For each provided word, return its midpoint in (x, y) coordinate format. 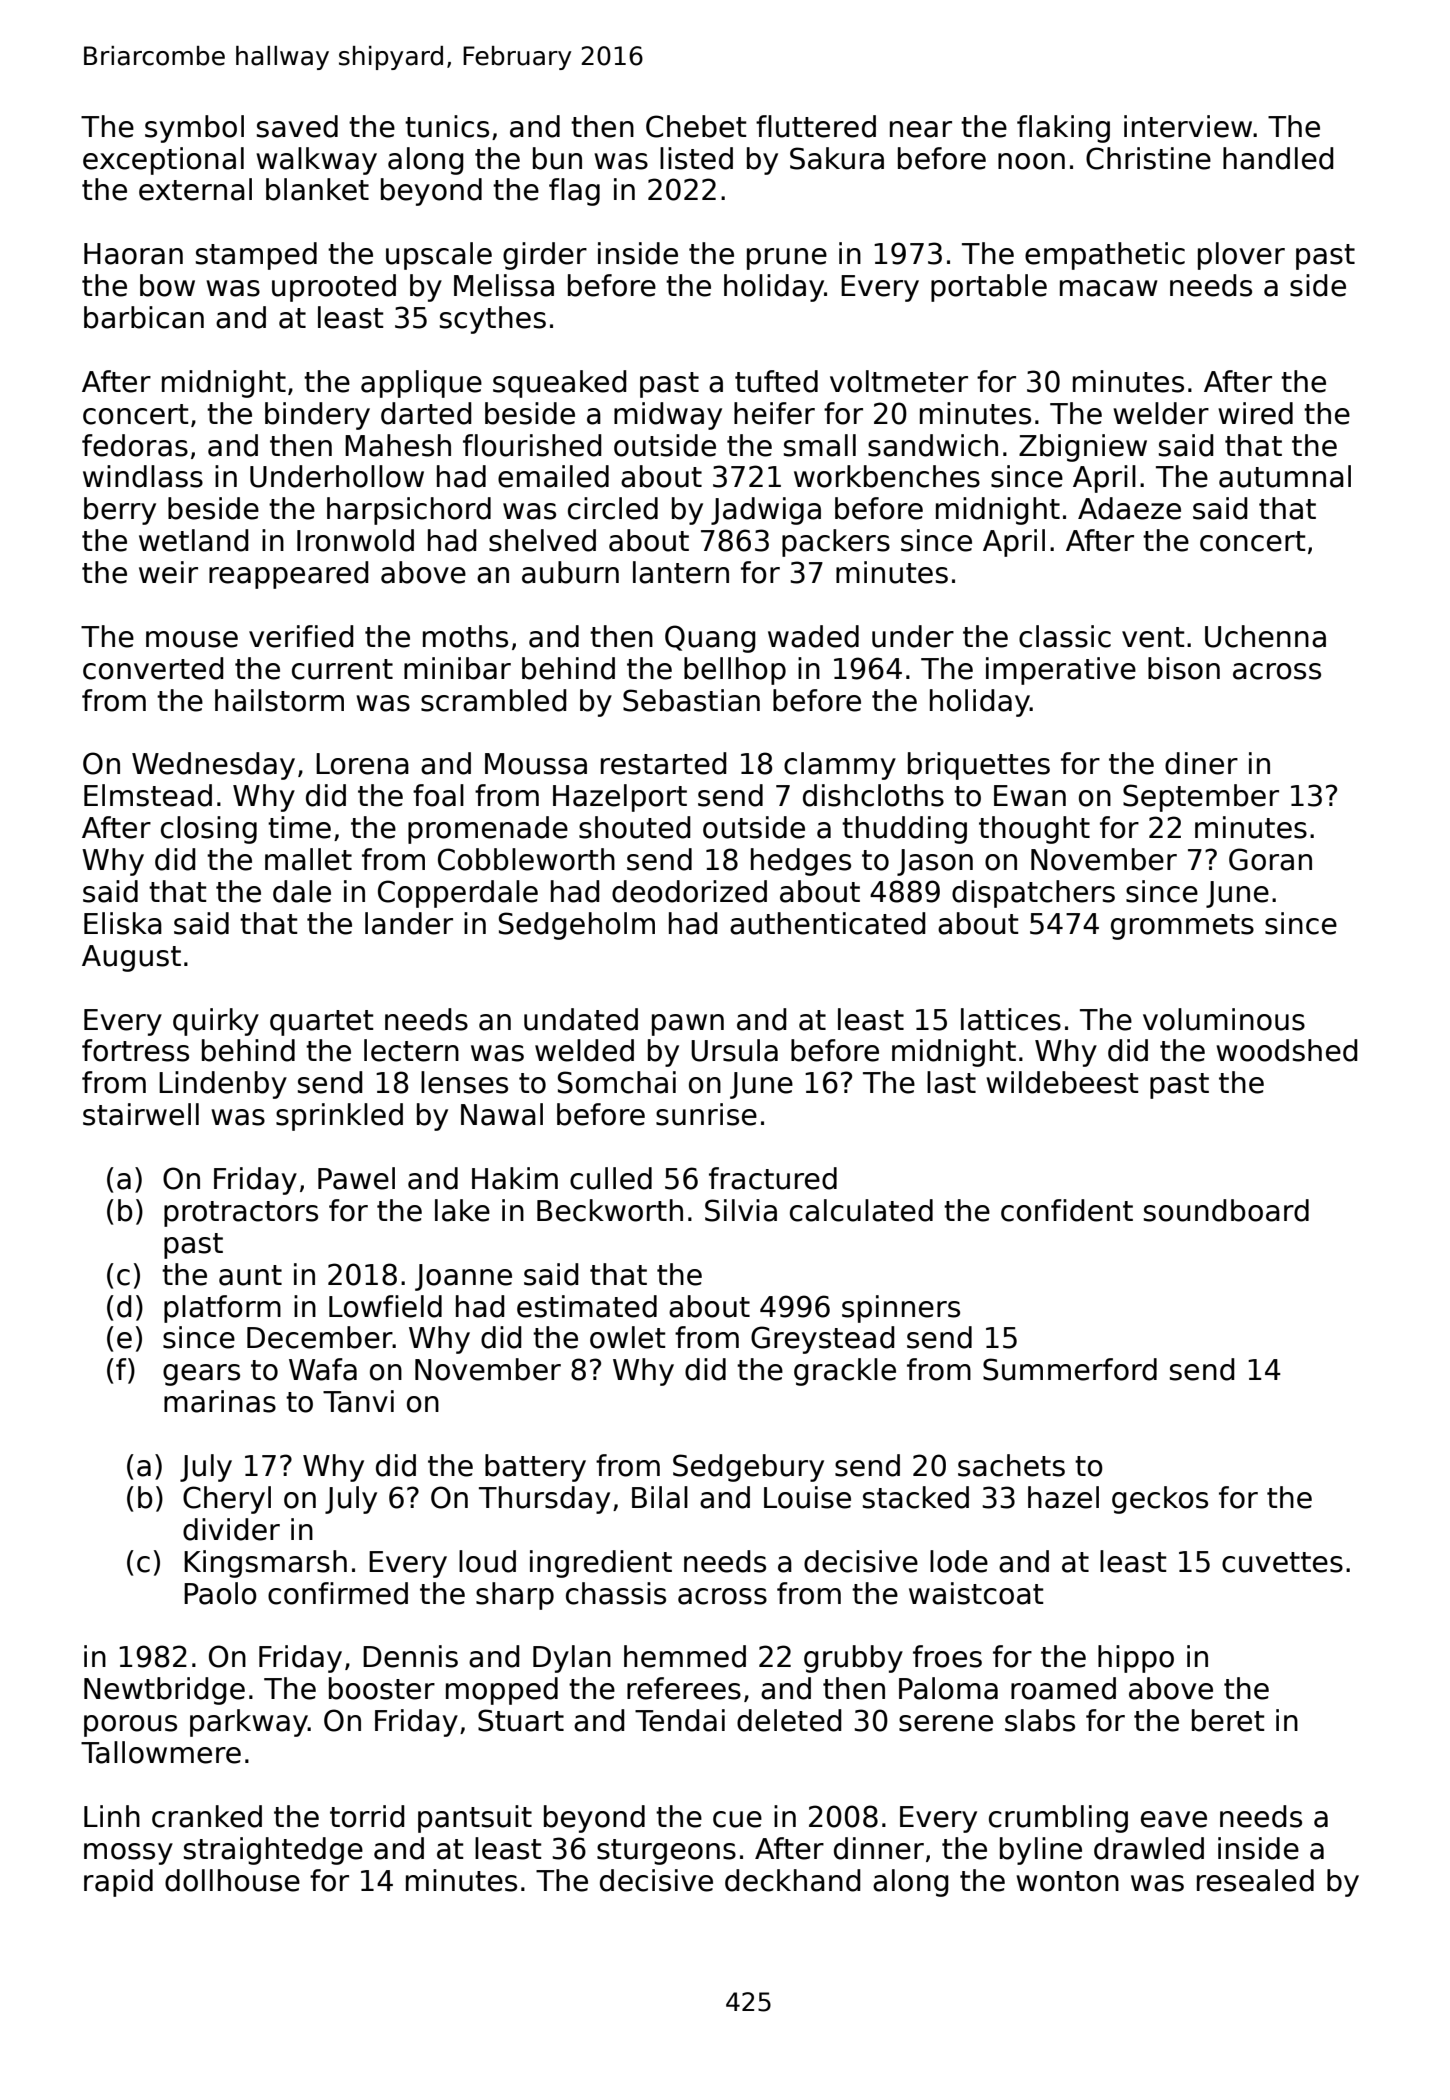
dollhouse (232, 1880)
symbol (194, 129)
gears (201, 1375)
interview (1188, 126)
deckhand (793, 1880)
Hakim (515, 1178)
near (921, 129)
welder (1161, 413)
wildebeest (1062, 1082)
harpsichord (409, 511)
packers (836, 543)
